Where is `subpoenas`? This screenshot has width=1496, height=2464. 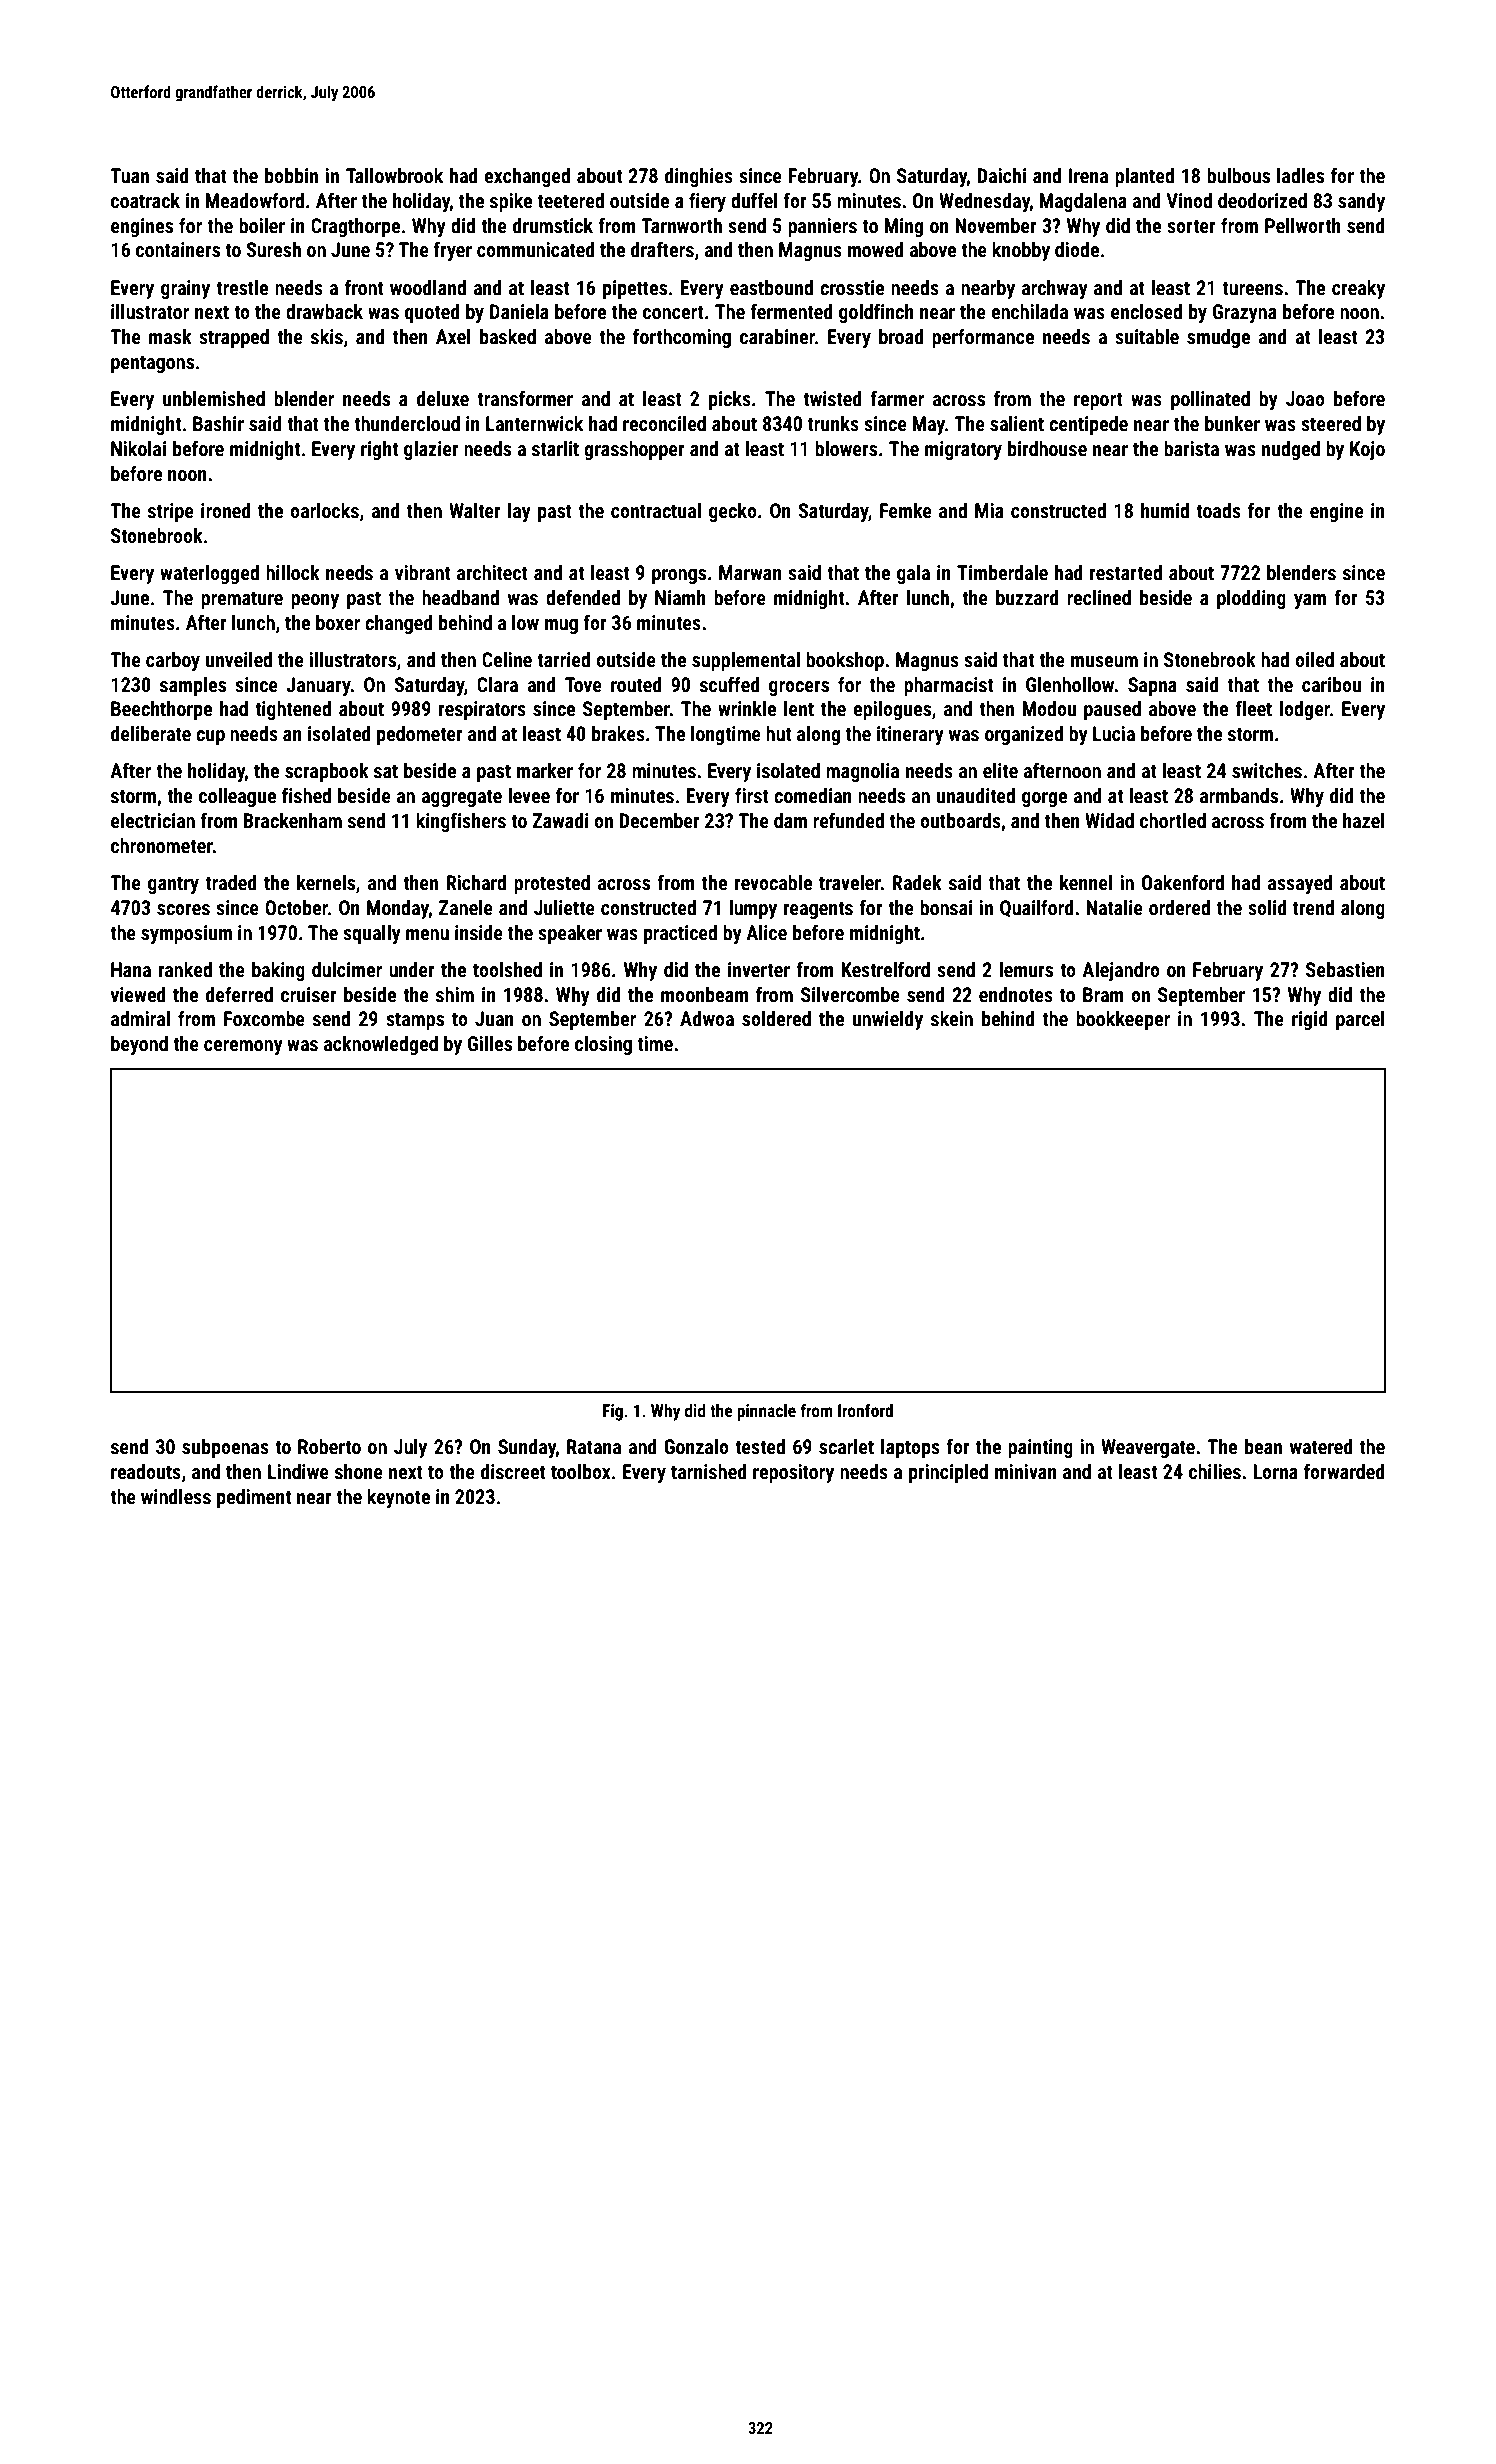
subpoenas is located at coordinates (225, 1448).
